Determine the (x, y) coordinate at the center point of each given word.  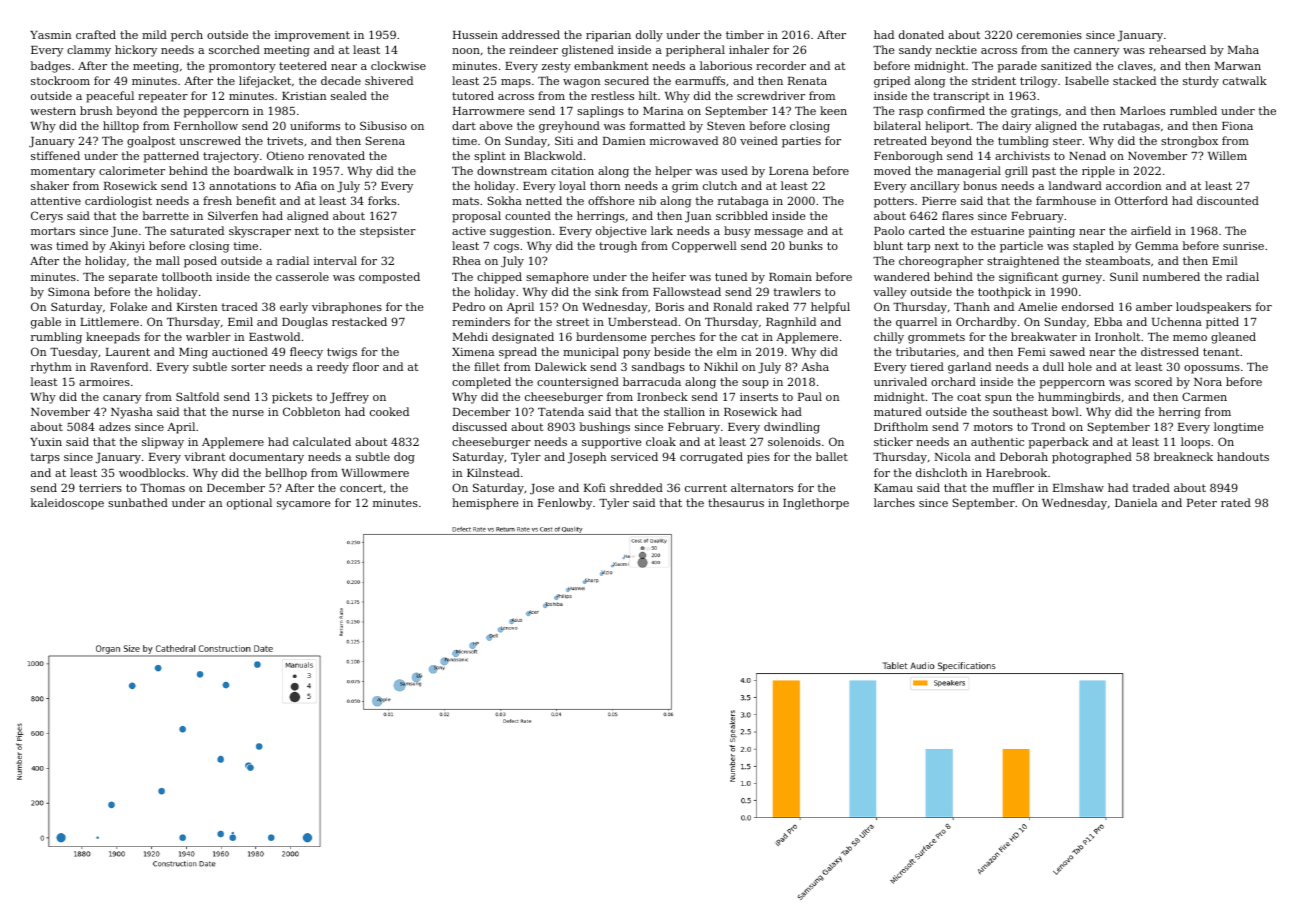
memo (1190, 338)
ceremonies (1049, 35)
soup (755, 384)
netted (544, 200)
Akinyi (127, 247)
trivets (285, 141)
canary (122, 399)
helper (673, 172)
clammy (89, 51)
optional (249, 504)
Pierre (939, 201)
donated (921, 34)
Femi (1032, 352)
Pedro (469, 306)
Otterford (1141, 200)
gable (46, 323)
